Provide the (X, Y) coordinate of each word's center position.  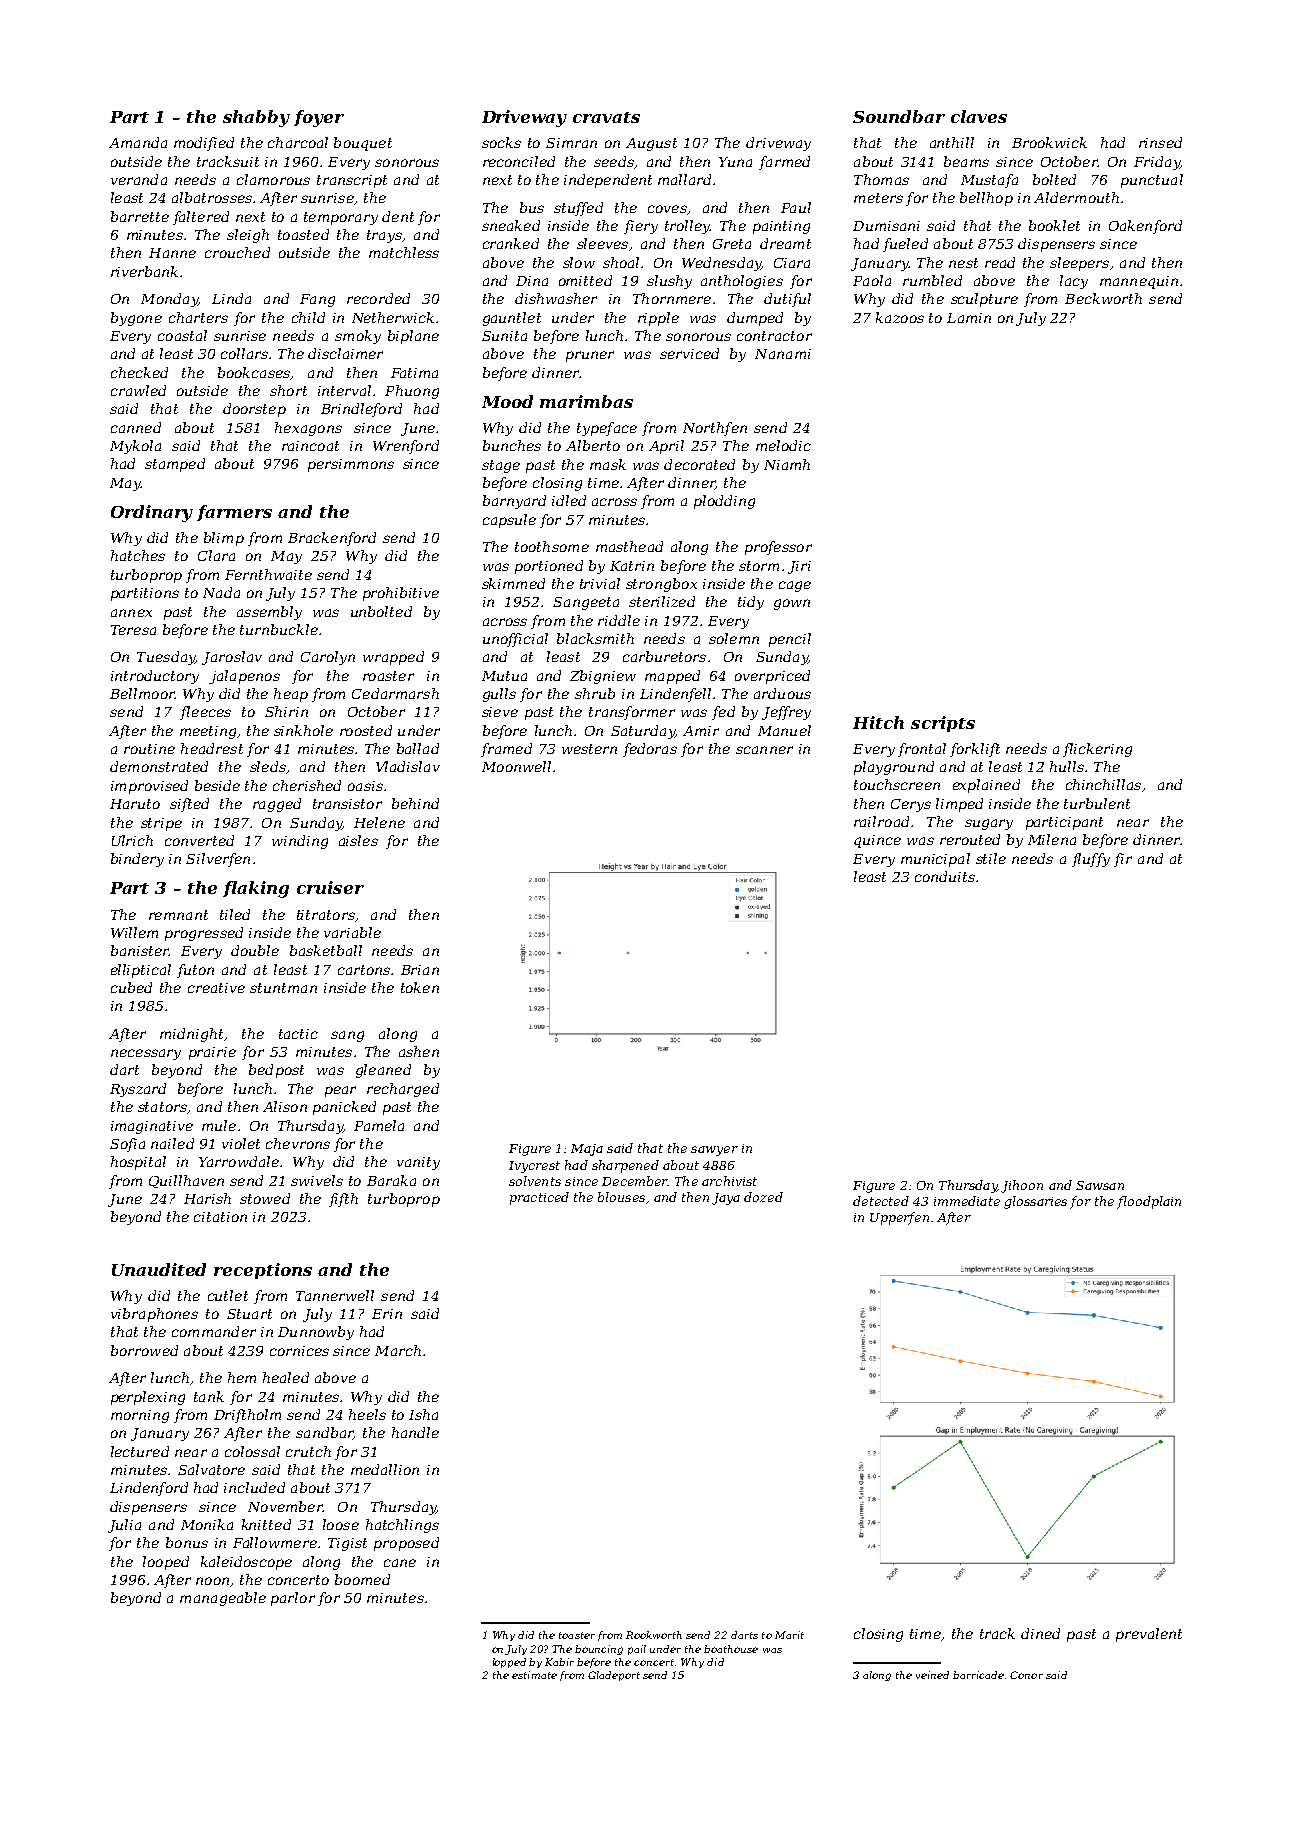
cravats (606, 117)
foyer (319, 118)
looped (166, 1563)
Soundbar (899, 116)
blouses (621, 1197)
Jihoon (1022, 1186)
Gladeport (614, 1676)
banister (140, 950)
